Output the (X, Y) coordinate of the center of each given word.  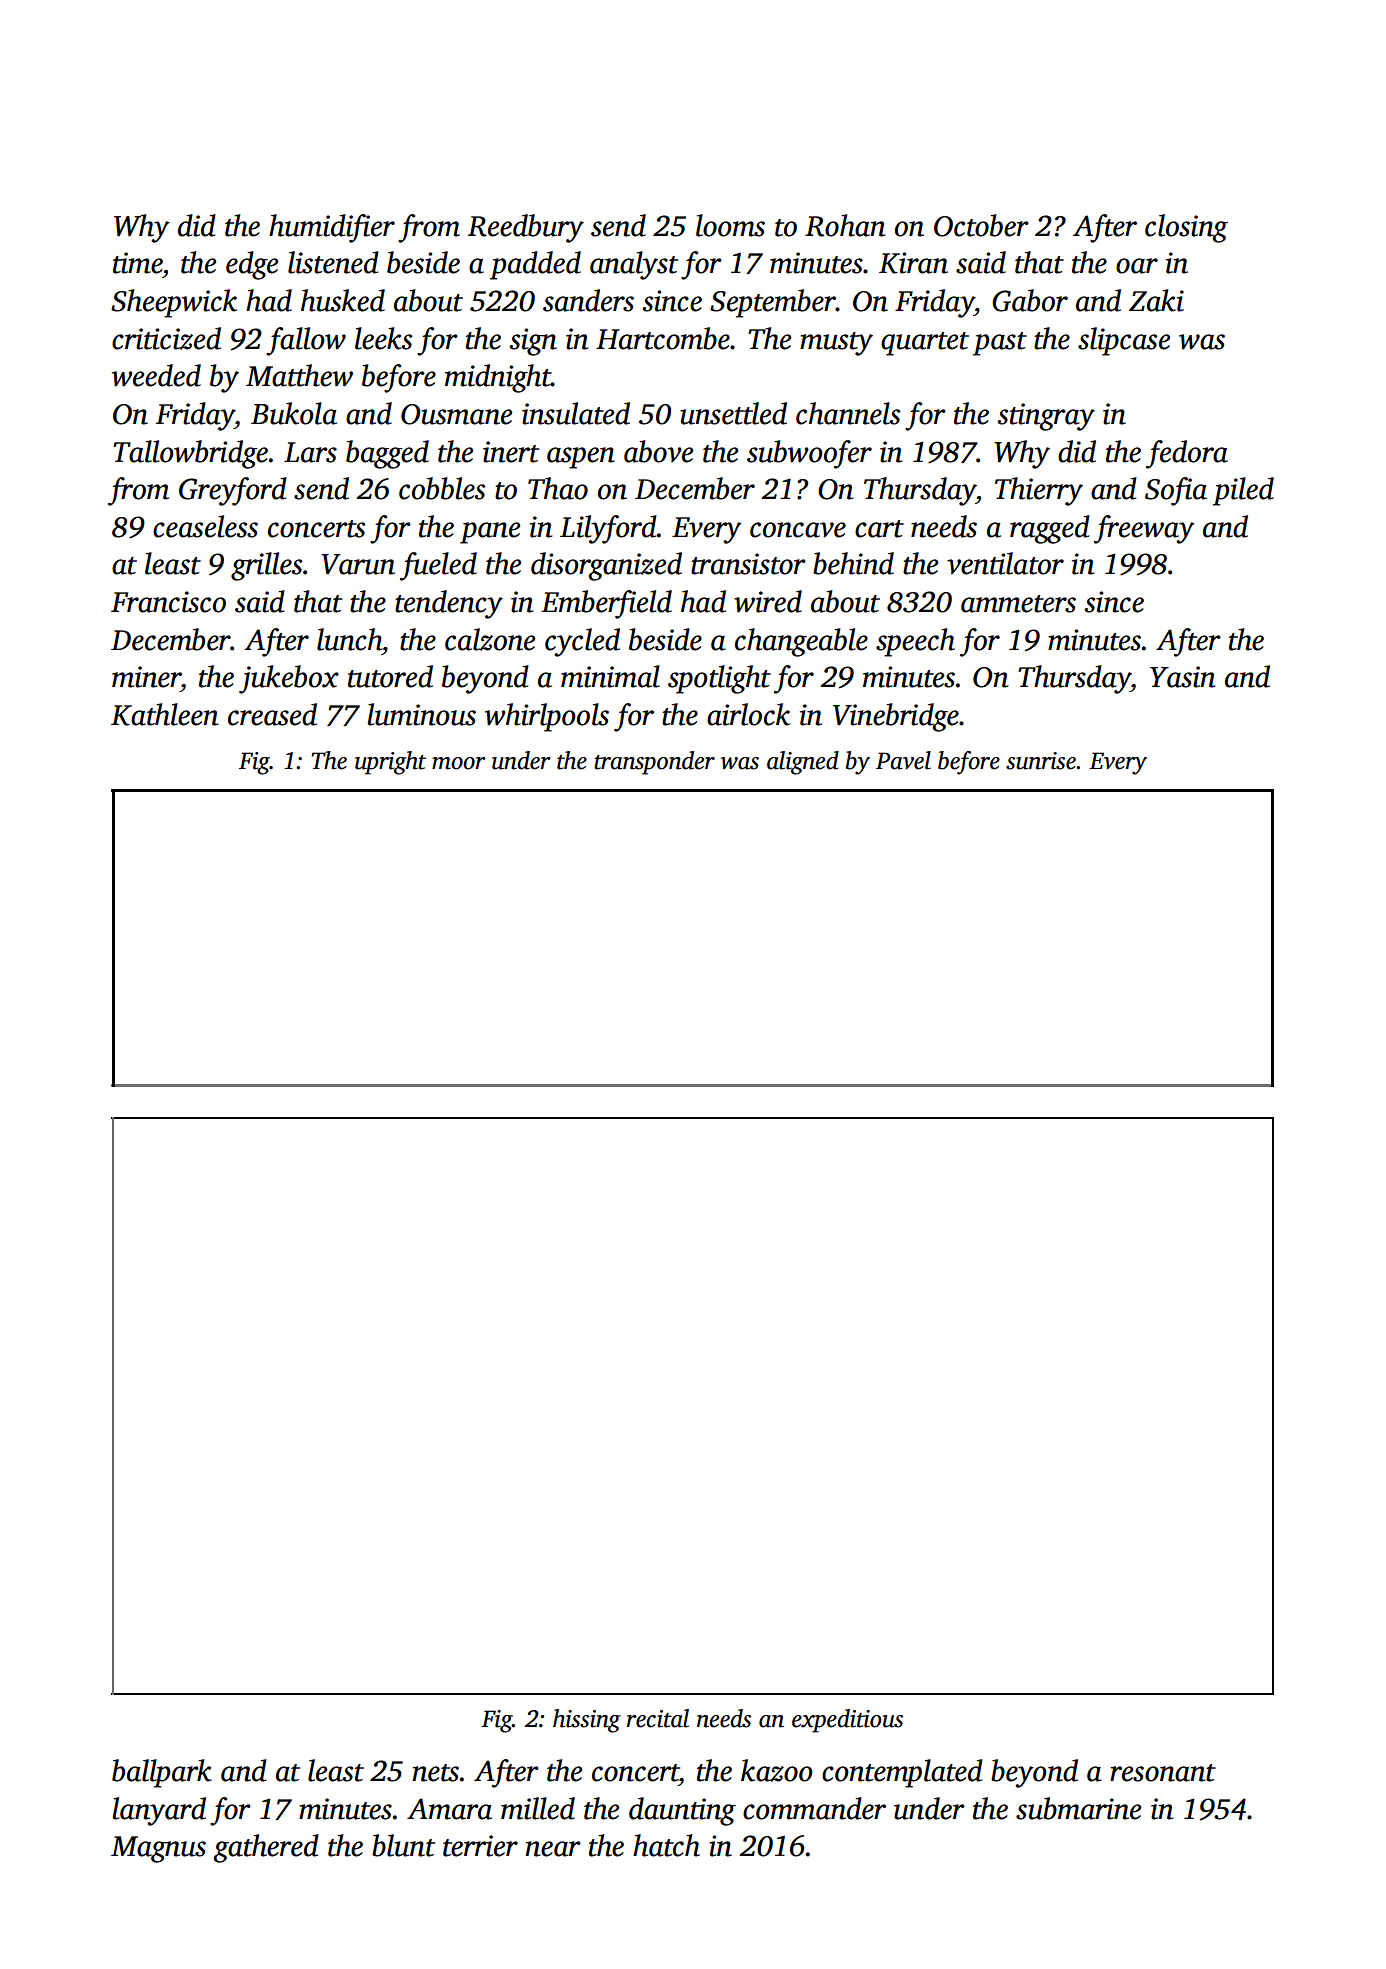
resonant (1163, 1773)
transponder (654, 763)
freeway (1144, 529)
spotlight (719, 679)
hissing (587, 1721)
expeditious (847, 1721)
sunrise (1041, 761)
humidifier (332, 228)
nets (435, 1773)
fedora (1187, 454)
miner (146, 677)
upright (390, 763)
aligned (803, 763)
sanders (588, 300)
